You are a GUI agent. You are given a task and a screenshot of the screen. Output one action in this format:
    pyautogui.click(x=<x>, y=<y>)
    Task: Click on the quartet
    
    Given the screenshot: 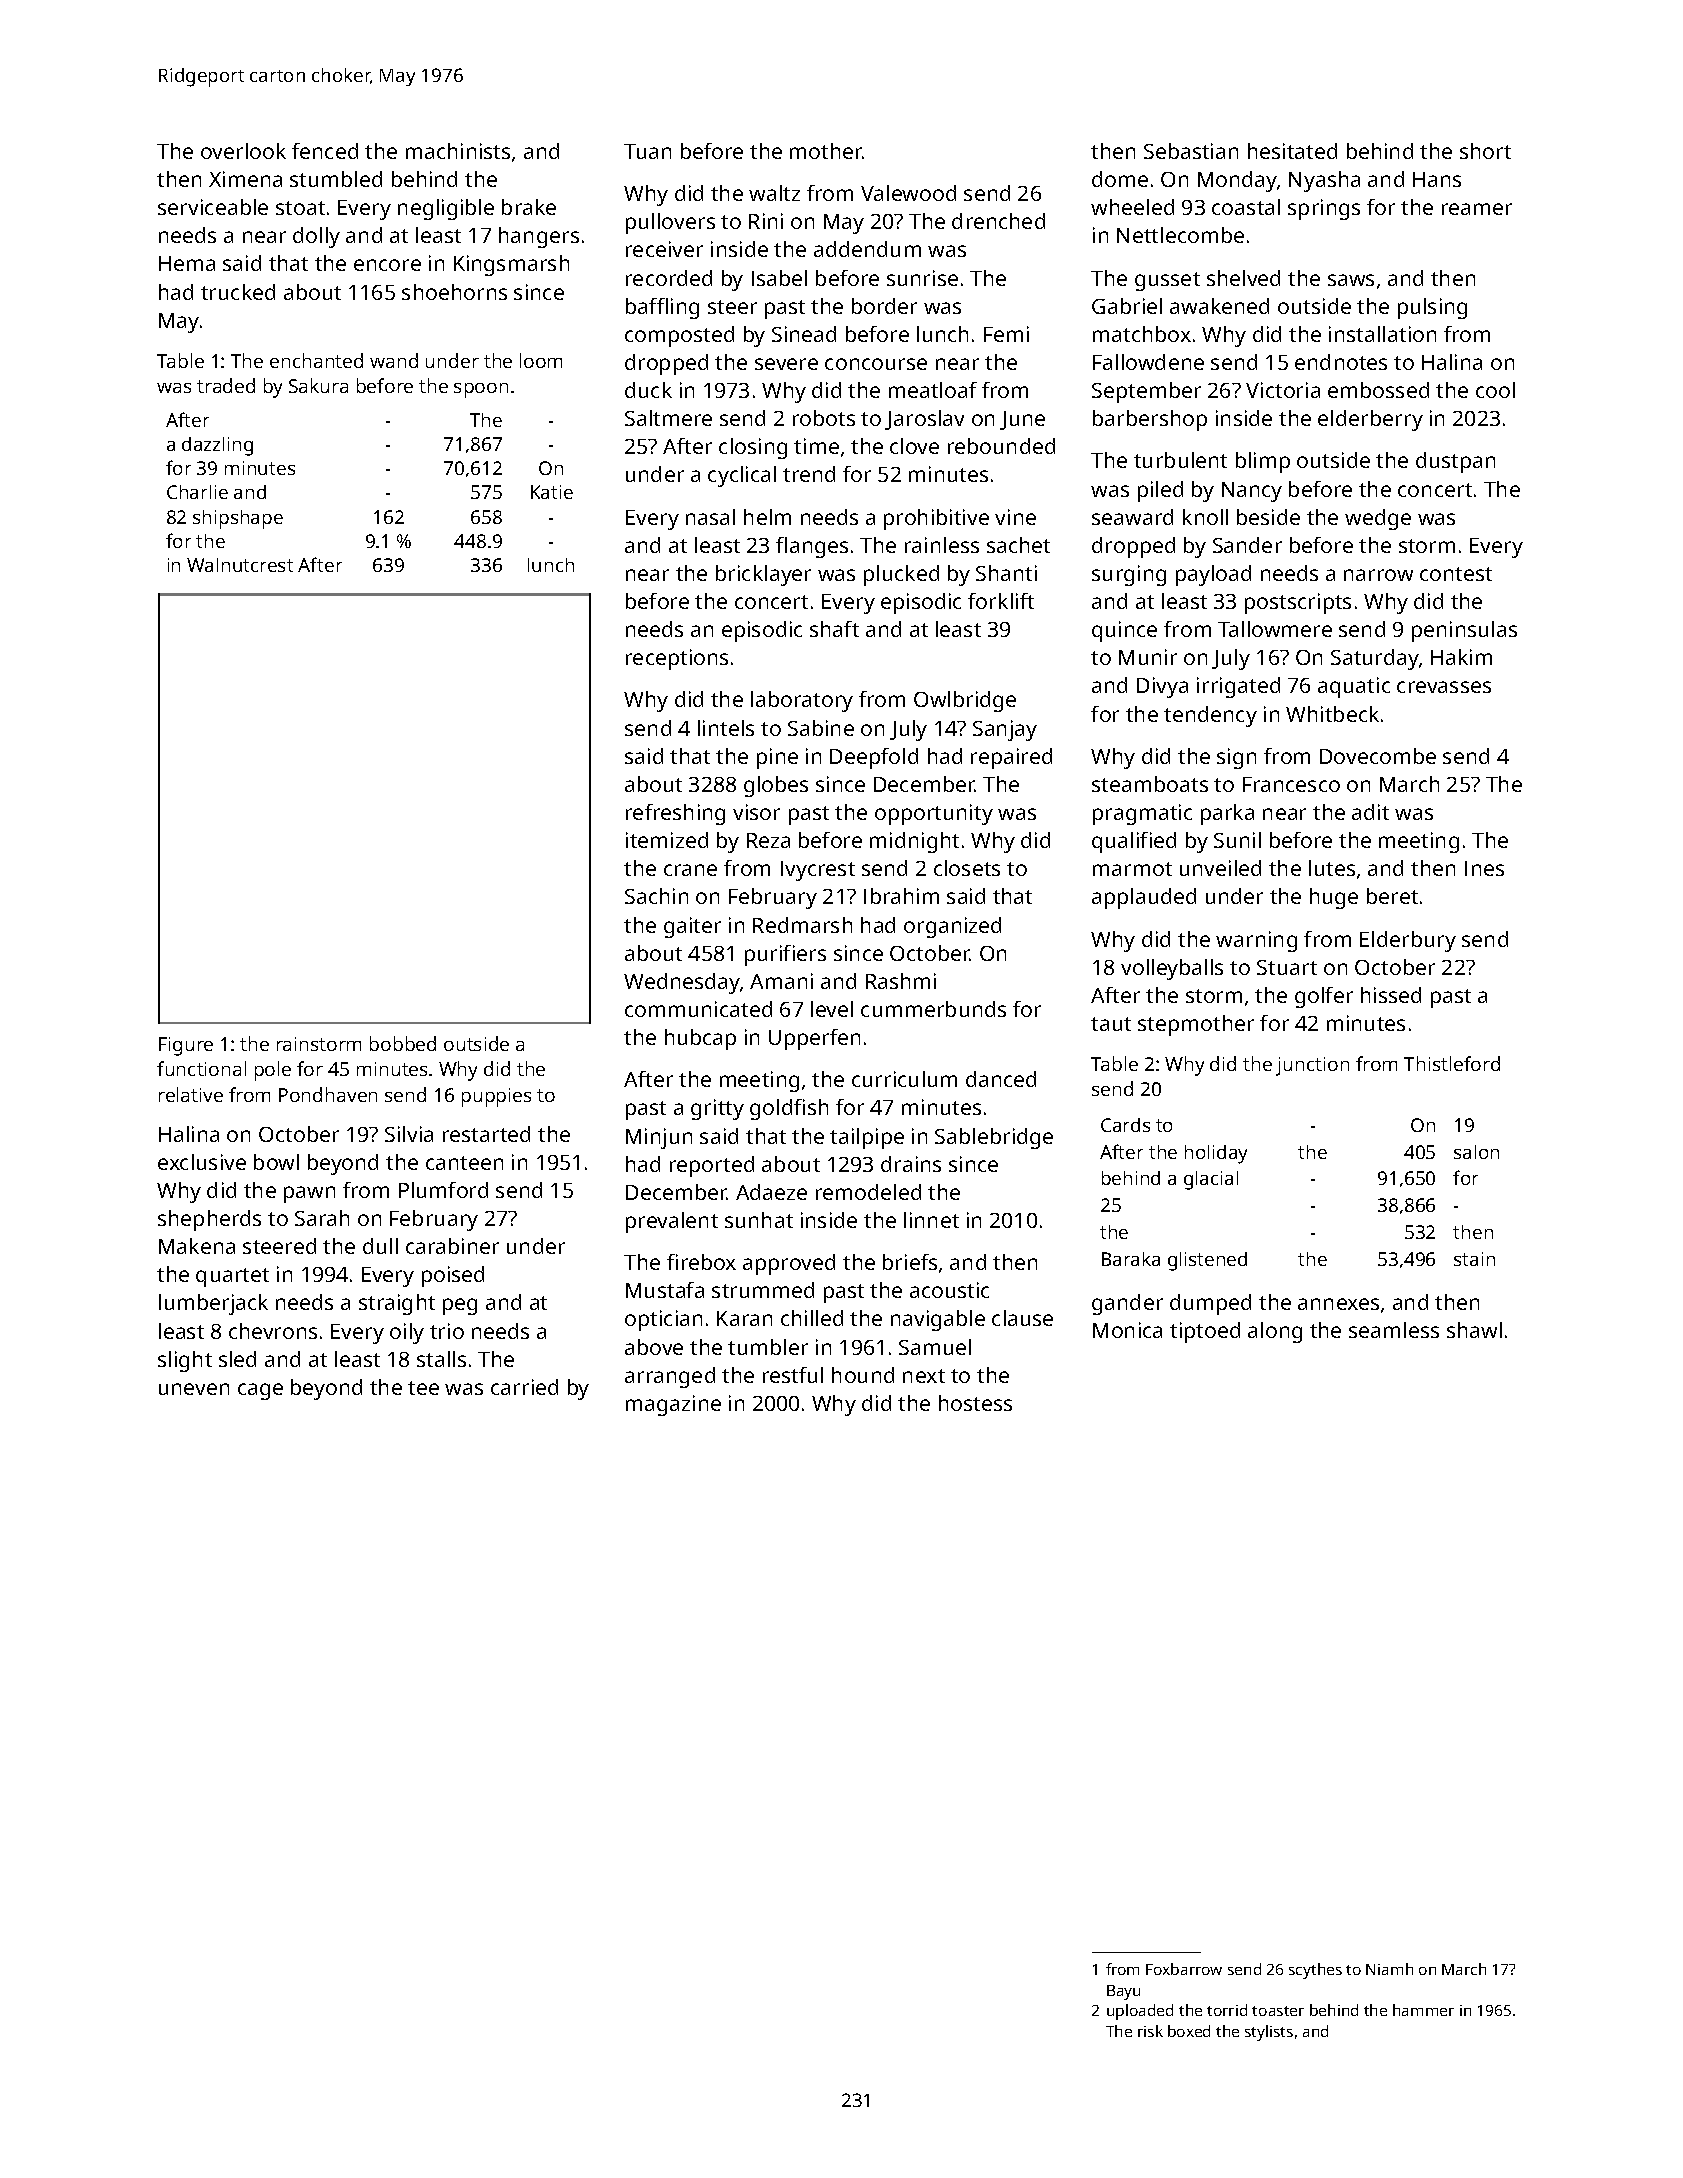 What is the action you would take?
    pyautogui.click(x=232, y=1277)
